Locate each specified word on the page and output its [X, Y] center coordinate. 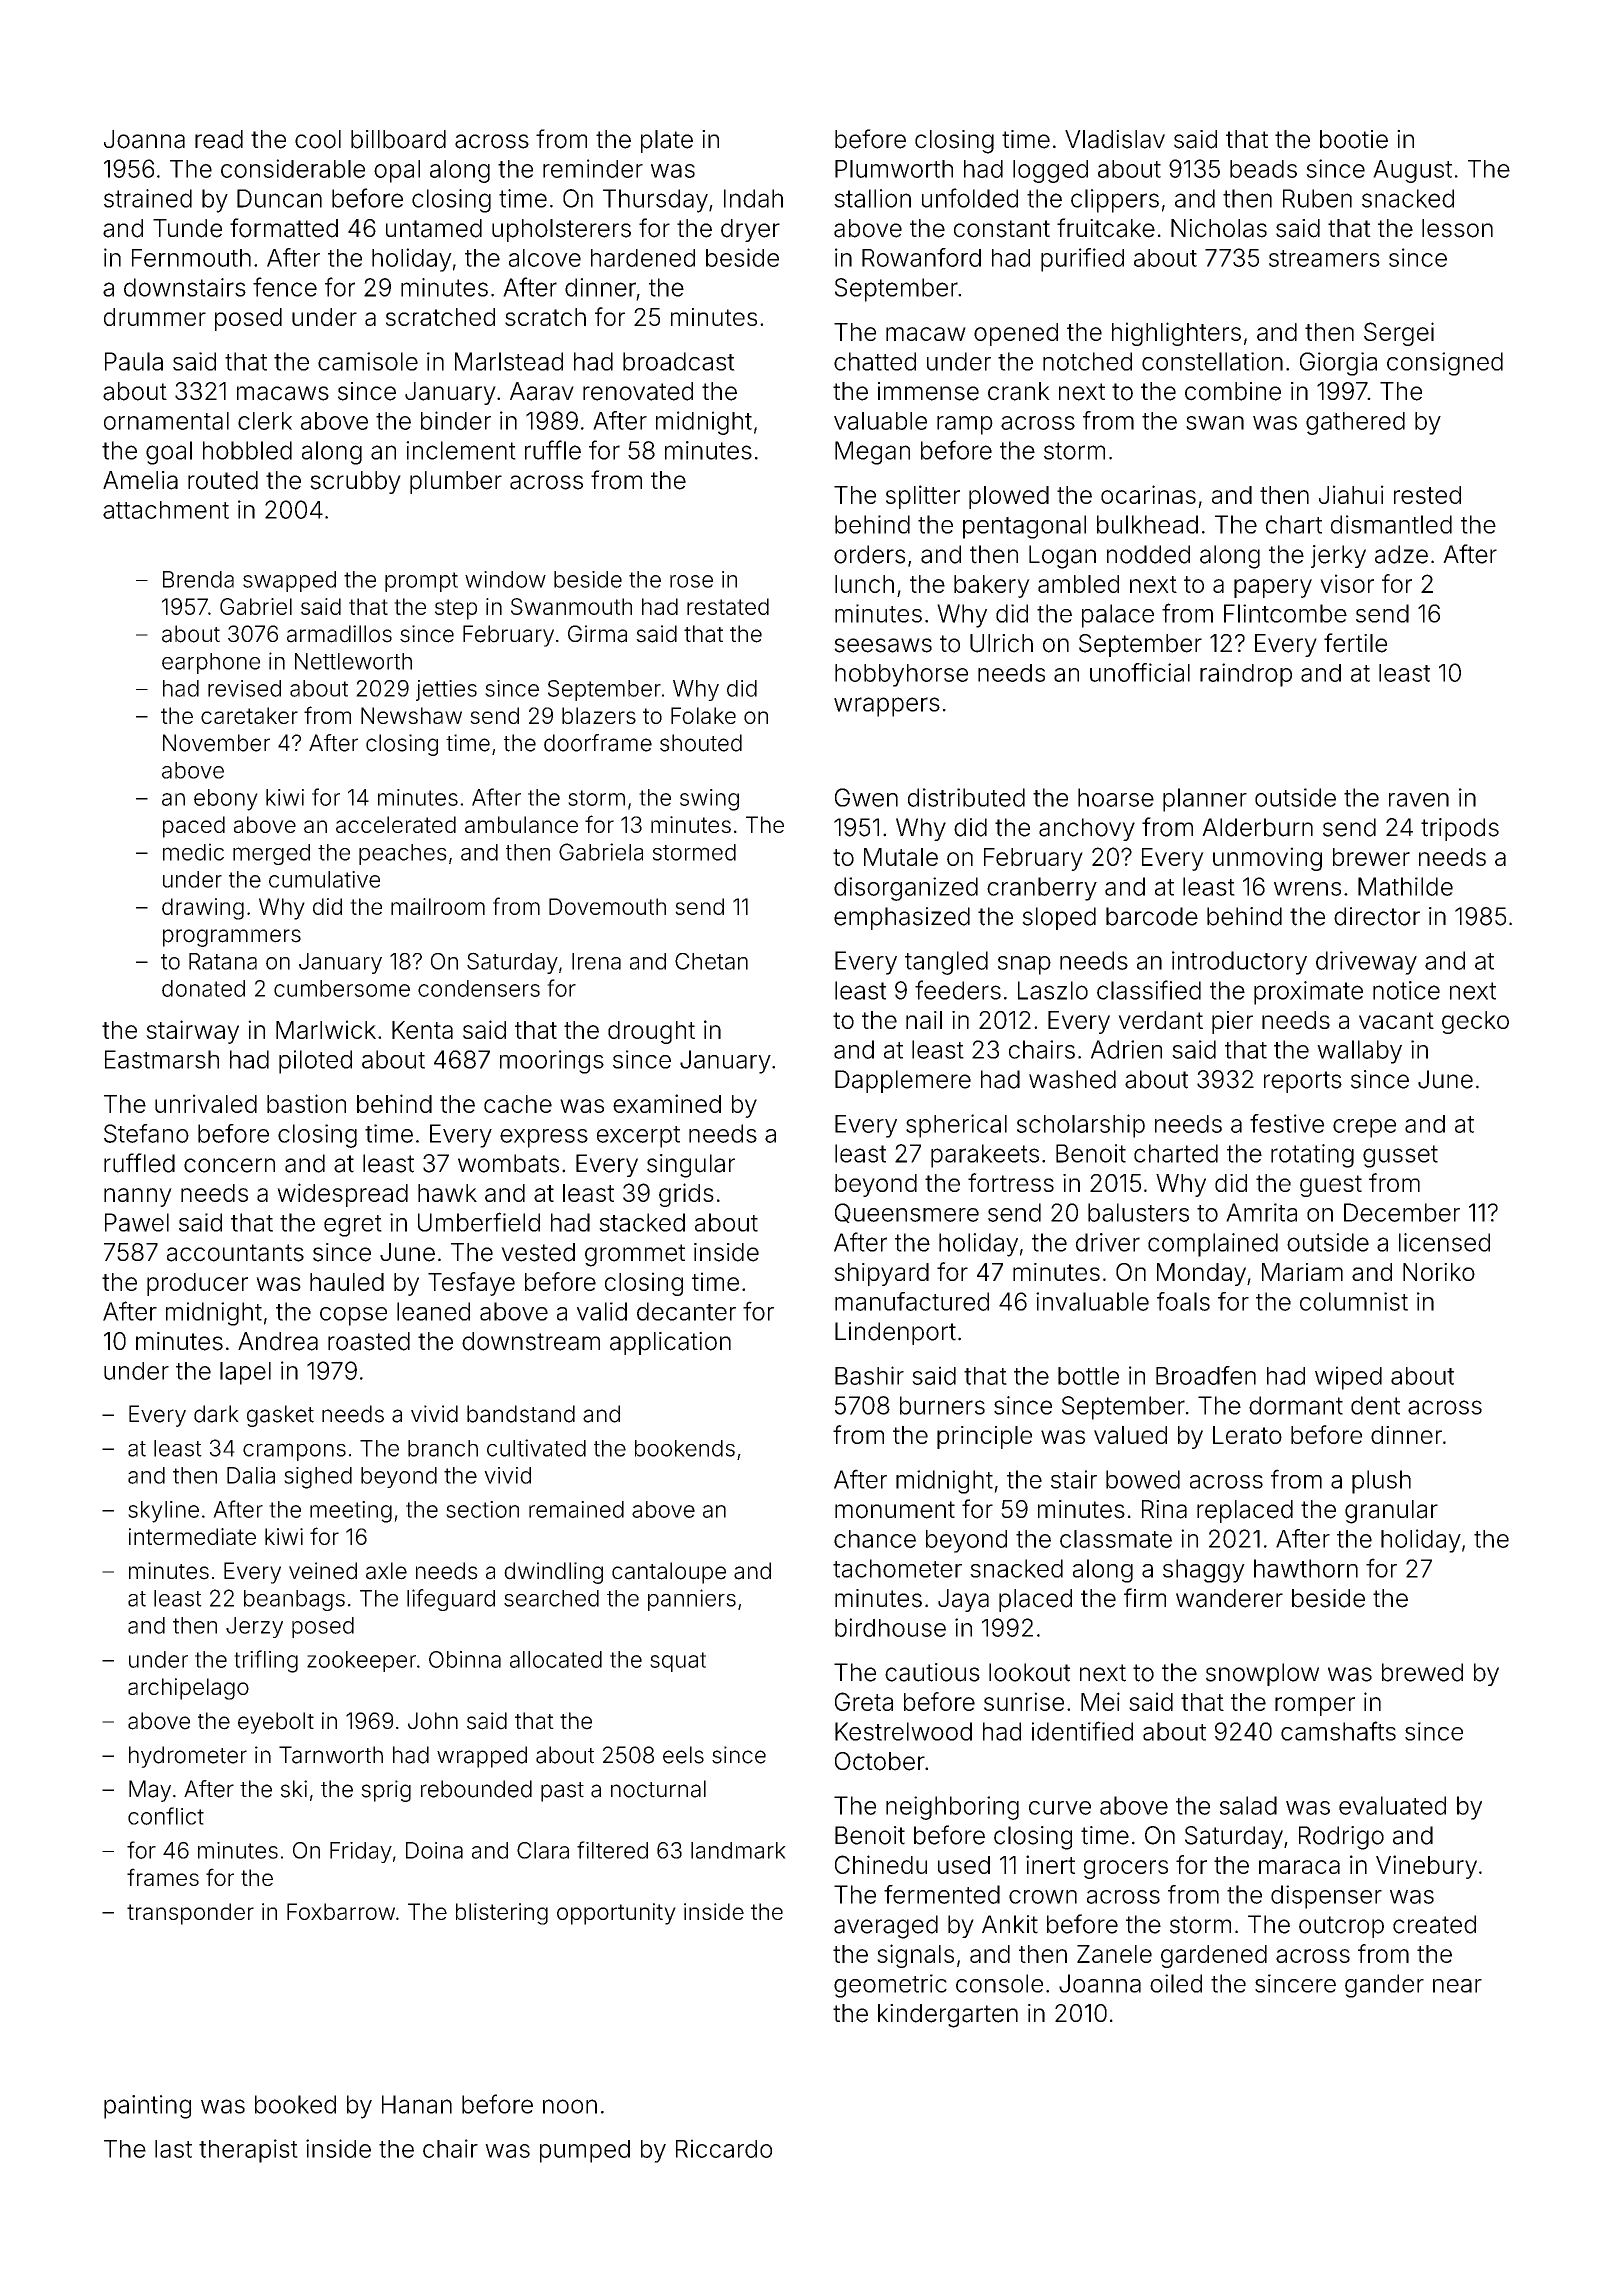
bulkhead [1147, 524]
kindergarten [948, 2016]
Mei [1100, 1701]
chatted [875, 361]
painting [147, 2107]
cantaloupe [669, 1573]
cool [318, 139]
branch [443, 1448]
